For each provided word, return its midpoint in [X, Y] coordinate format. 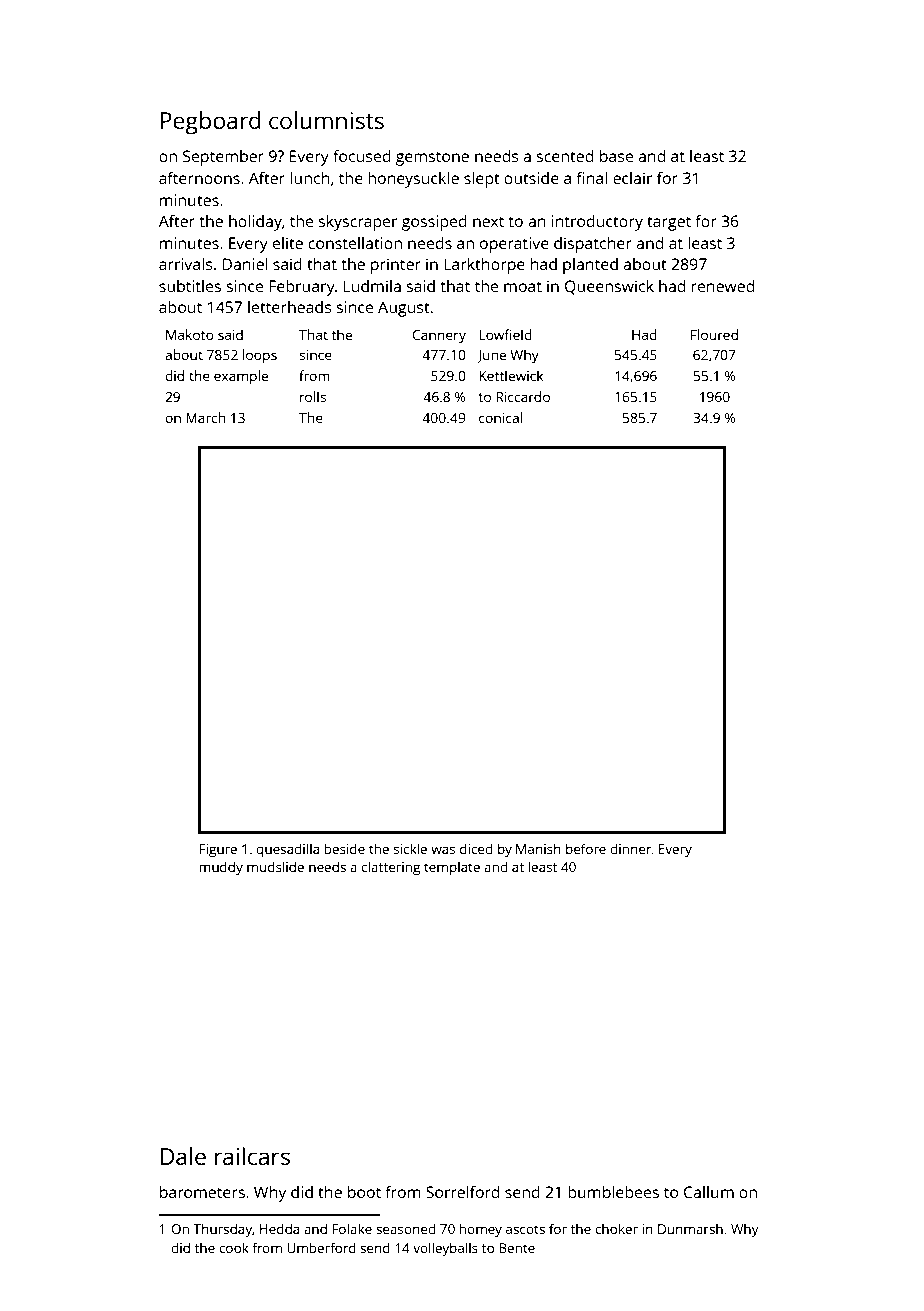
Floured [714, 334]
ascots [525, 1229]
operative [514, 245]
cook [234, 1247]
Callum [709, 1192]
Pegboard [211, 123]
